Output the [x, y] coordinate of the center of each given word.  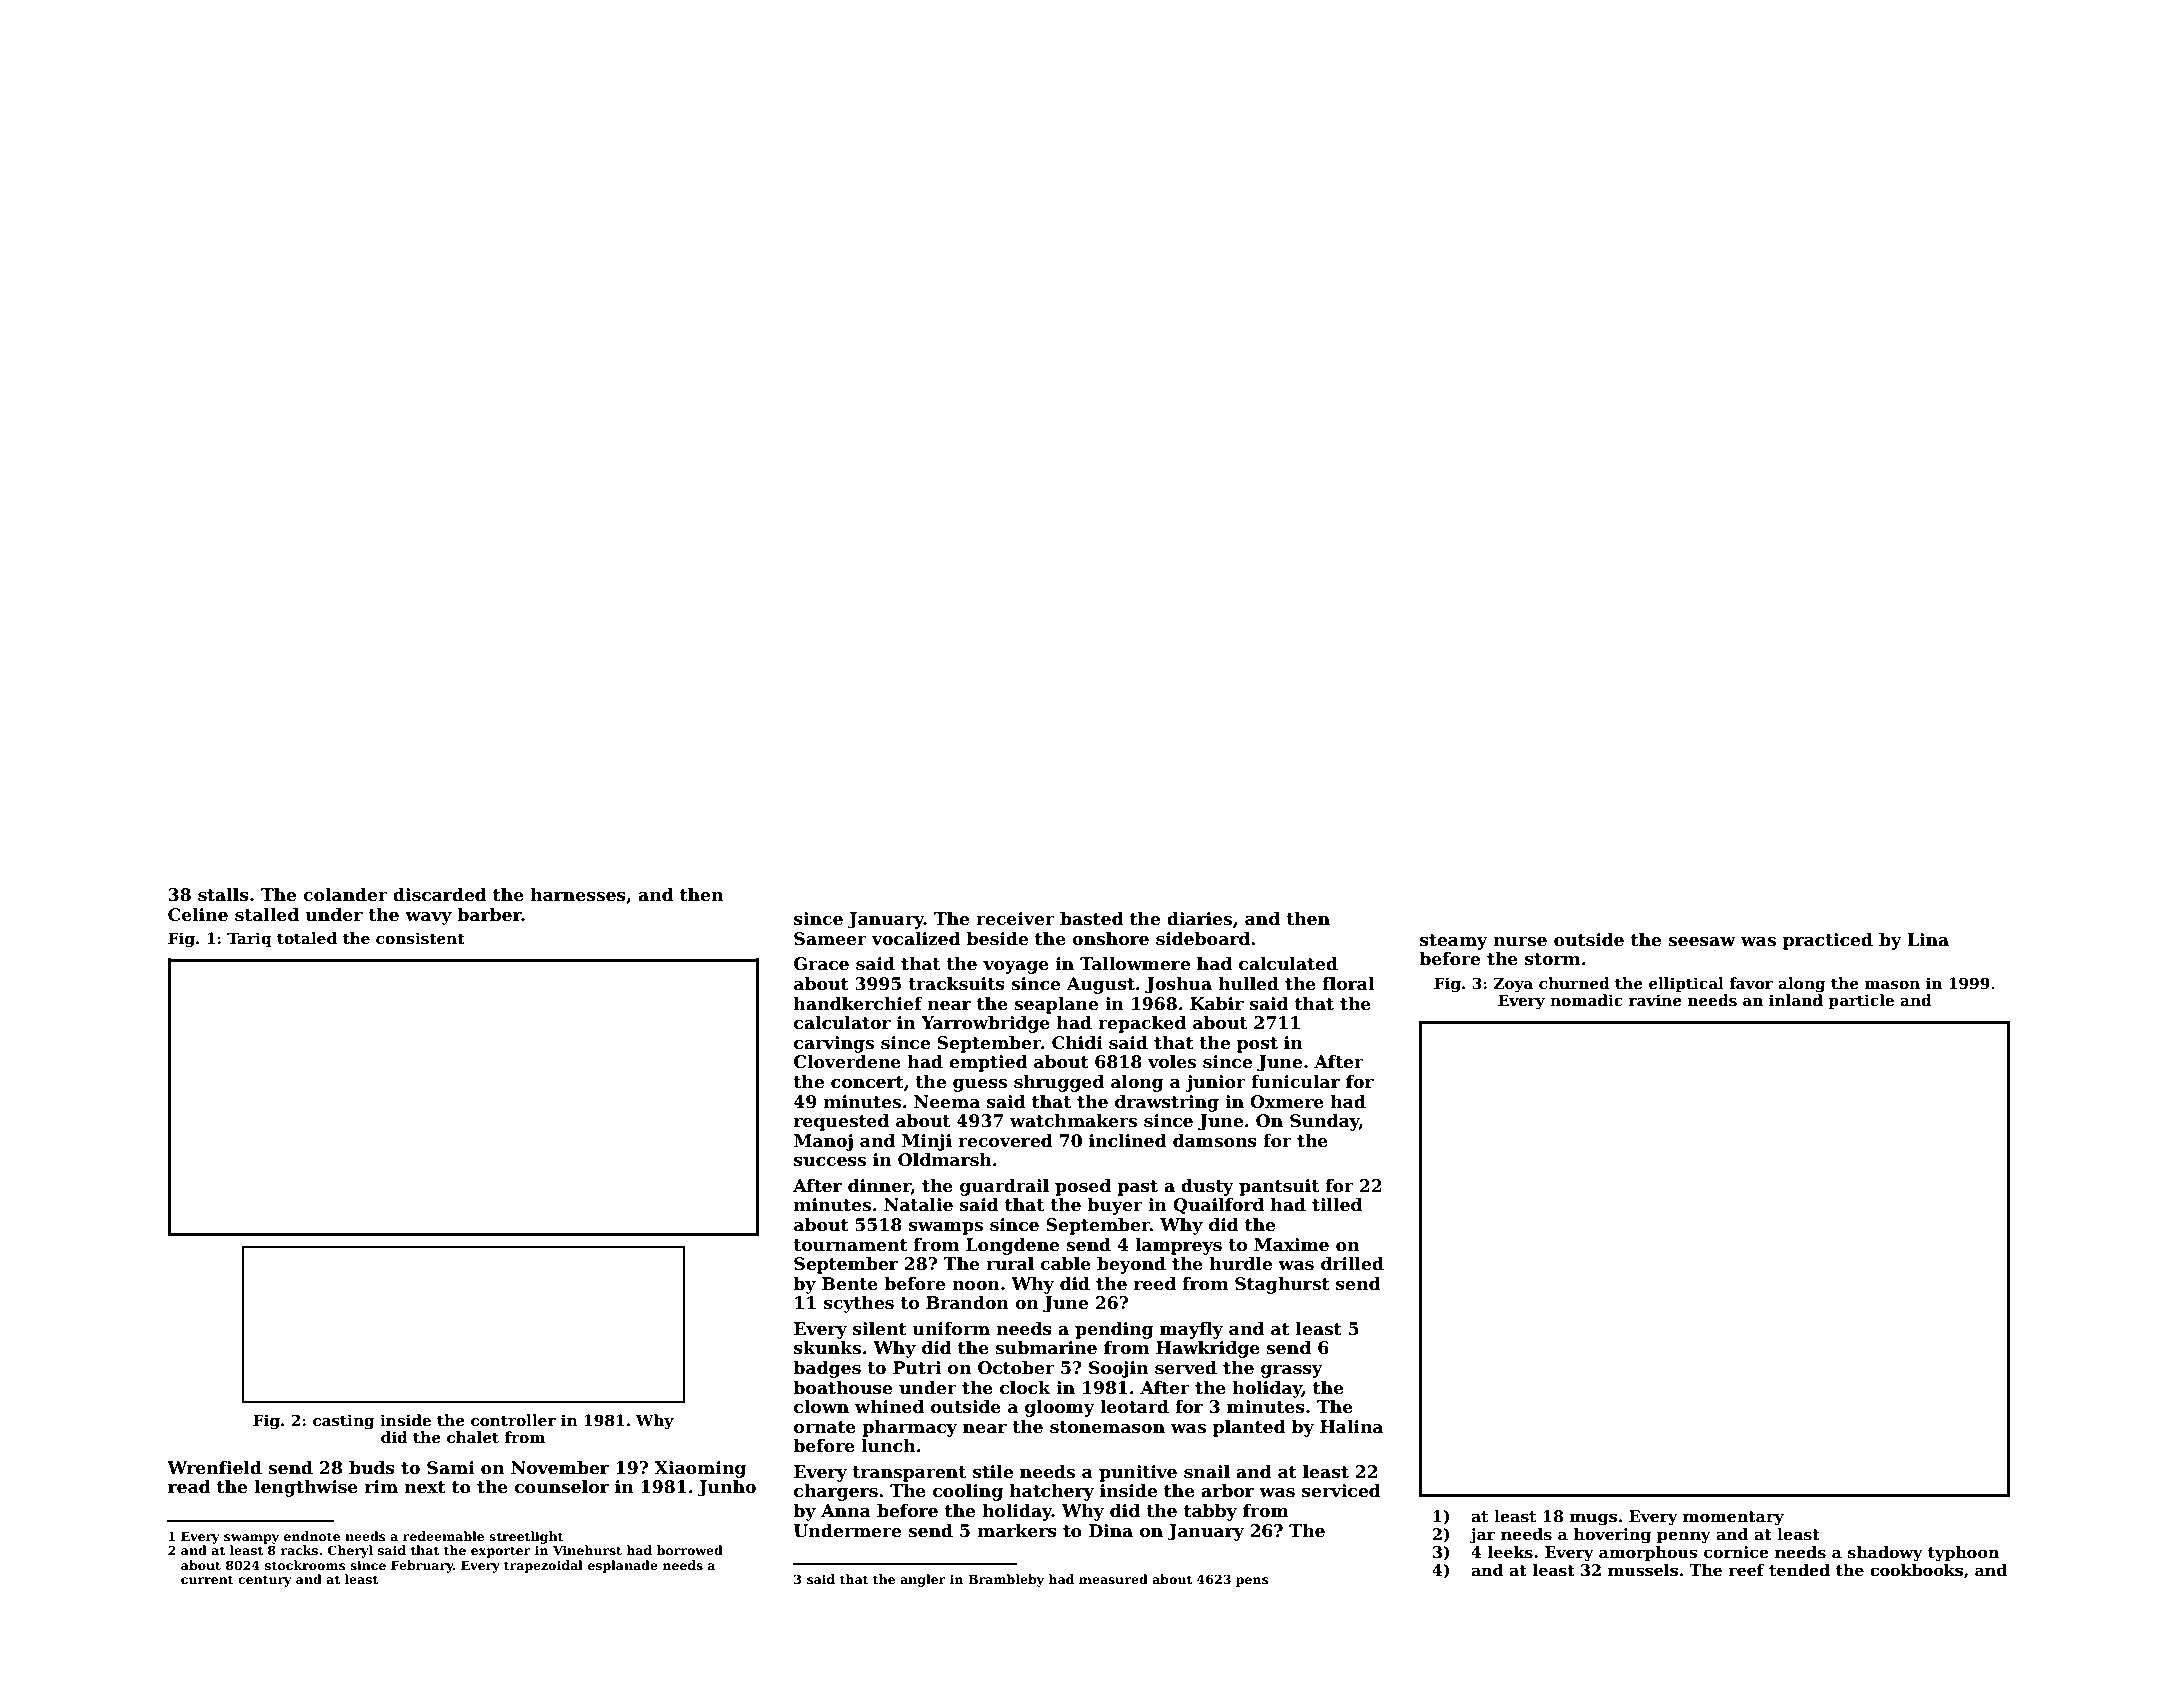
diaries [1199, 919]
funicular [1295, 1082]
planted [1249, 1428]
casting [344, 1422]
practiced [1828, 941]
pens [1252, 1582]
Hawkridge [1208, 1349]
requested [841, 1122]
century [265, 1581]
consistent [420, 938]
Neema [947, 1102]
